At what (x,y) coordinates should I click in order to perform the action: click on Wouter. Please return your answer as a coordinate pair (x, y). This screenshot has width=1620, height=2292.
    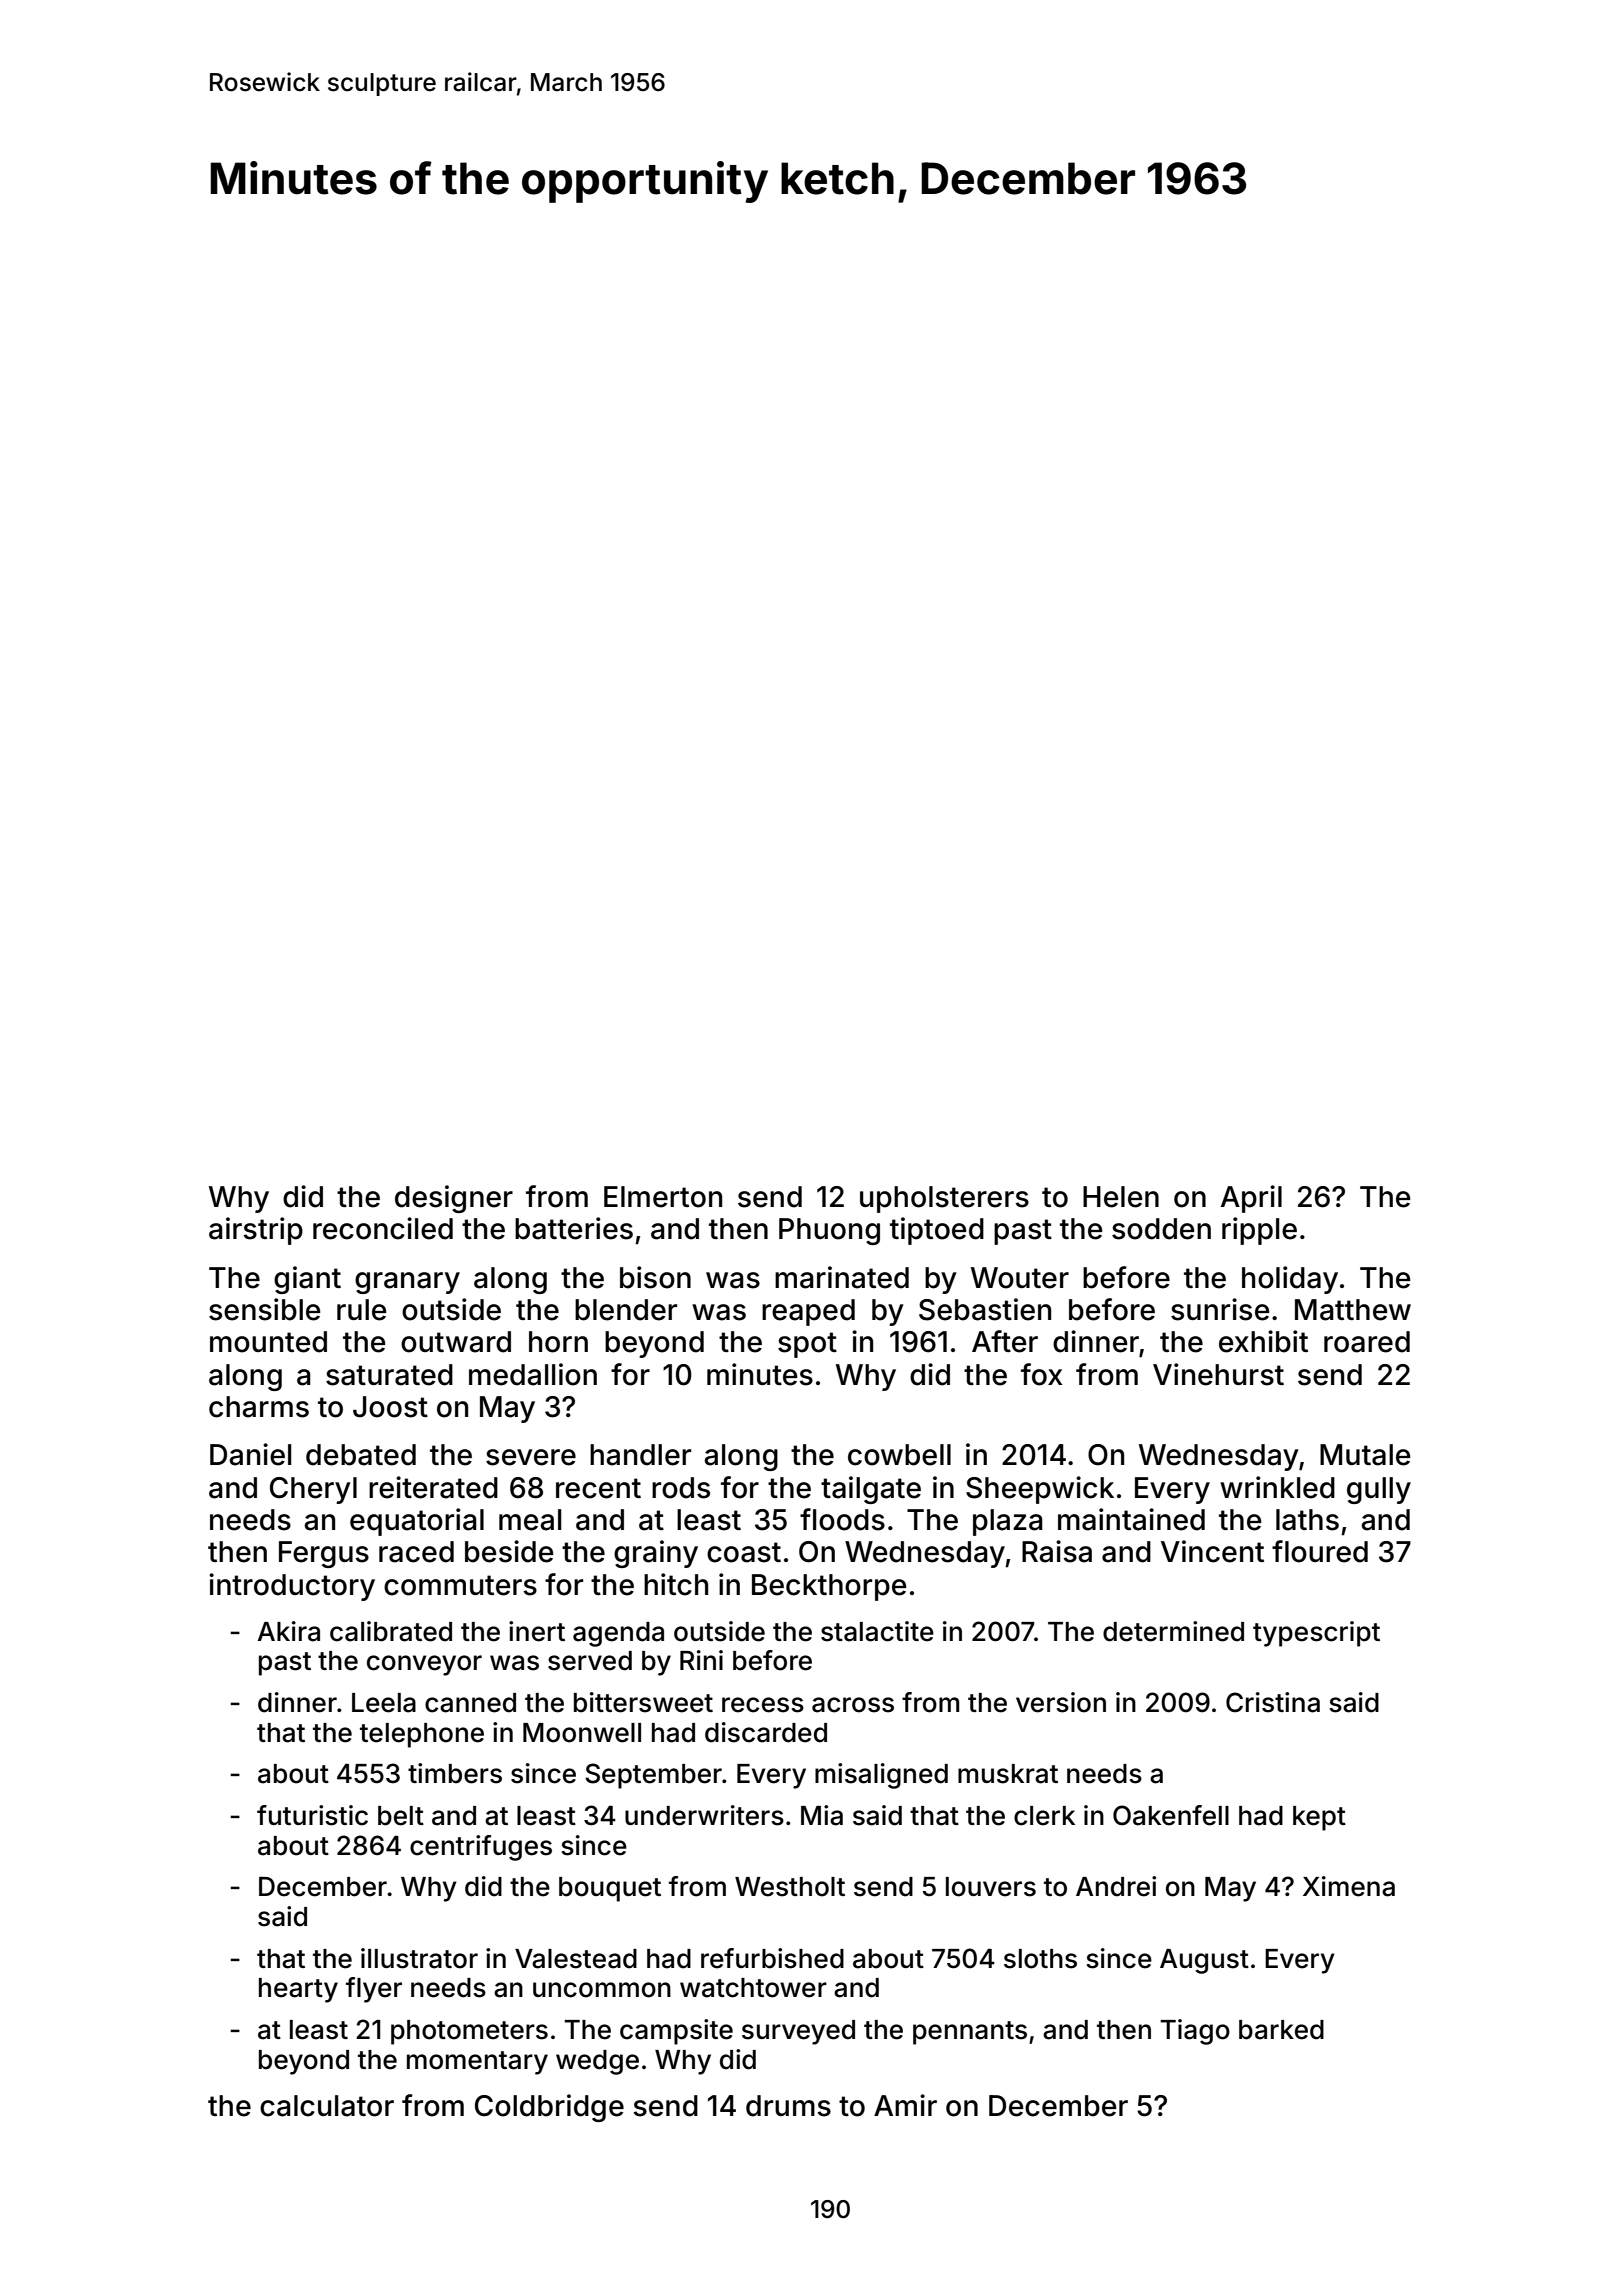
    Looking at the image, I should click on (1020, 1278).
